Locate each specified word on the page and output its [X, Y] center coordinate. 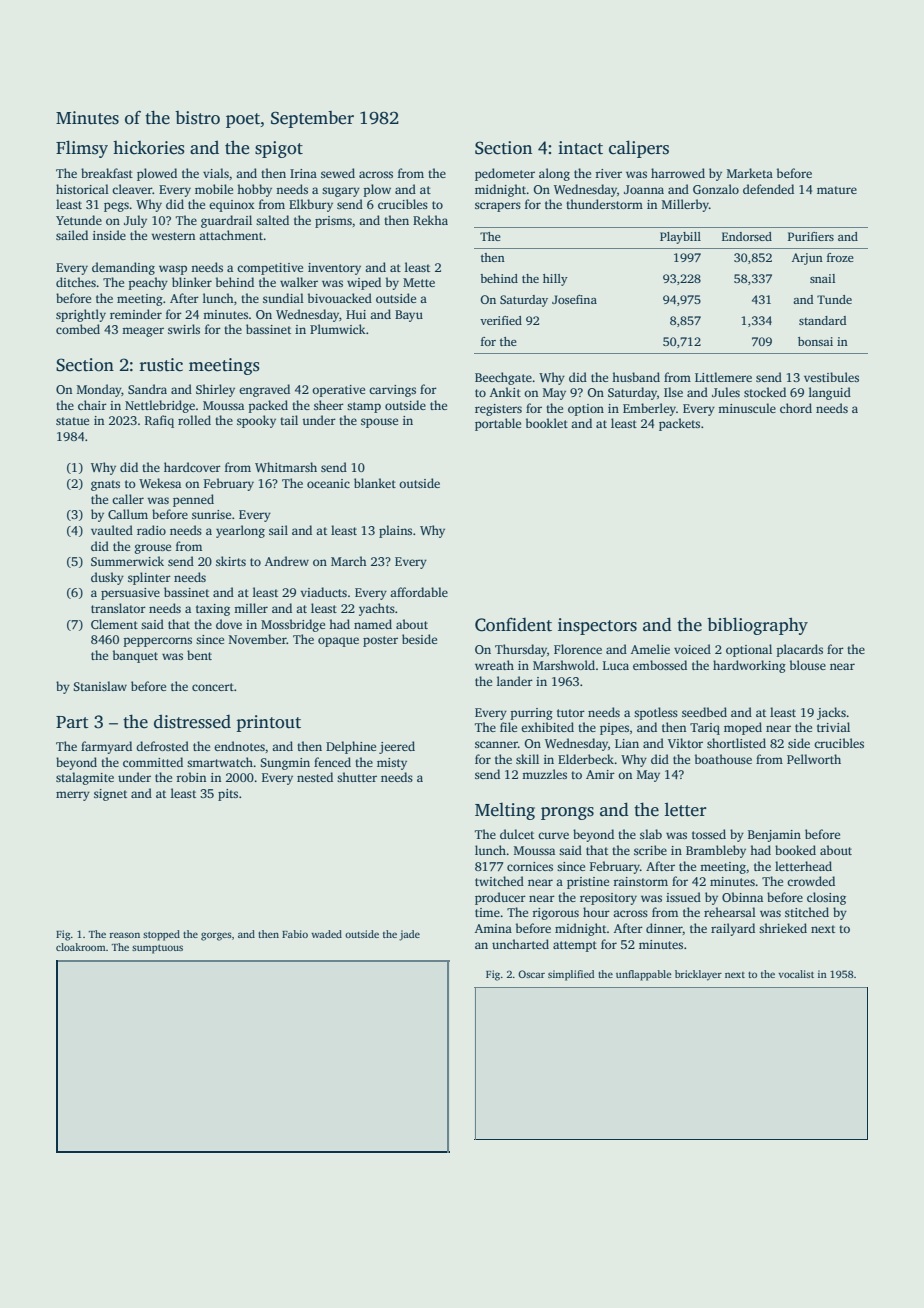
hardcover [192, 467]
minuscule [747, 408]
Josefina [574, 299]
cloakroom [81, 947]
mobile [214, 189]
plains [395, 531]
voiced [692, 649]
